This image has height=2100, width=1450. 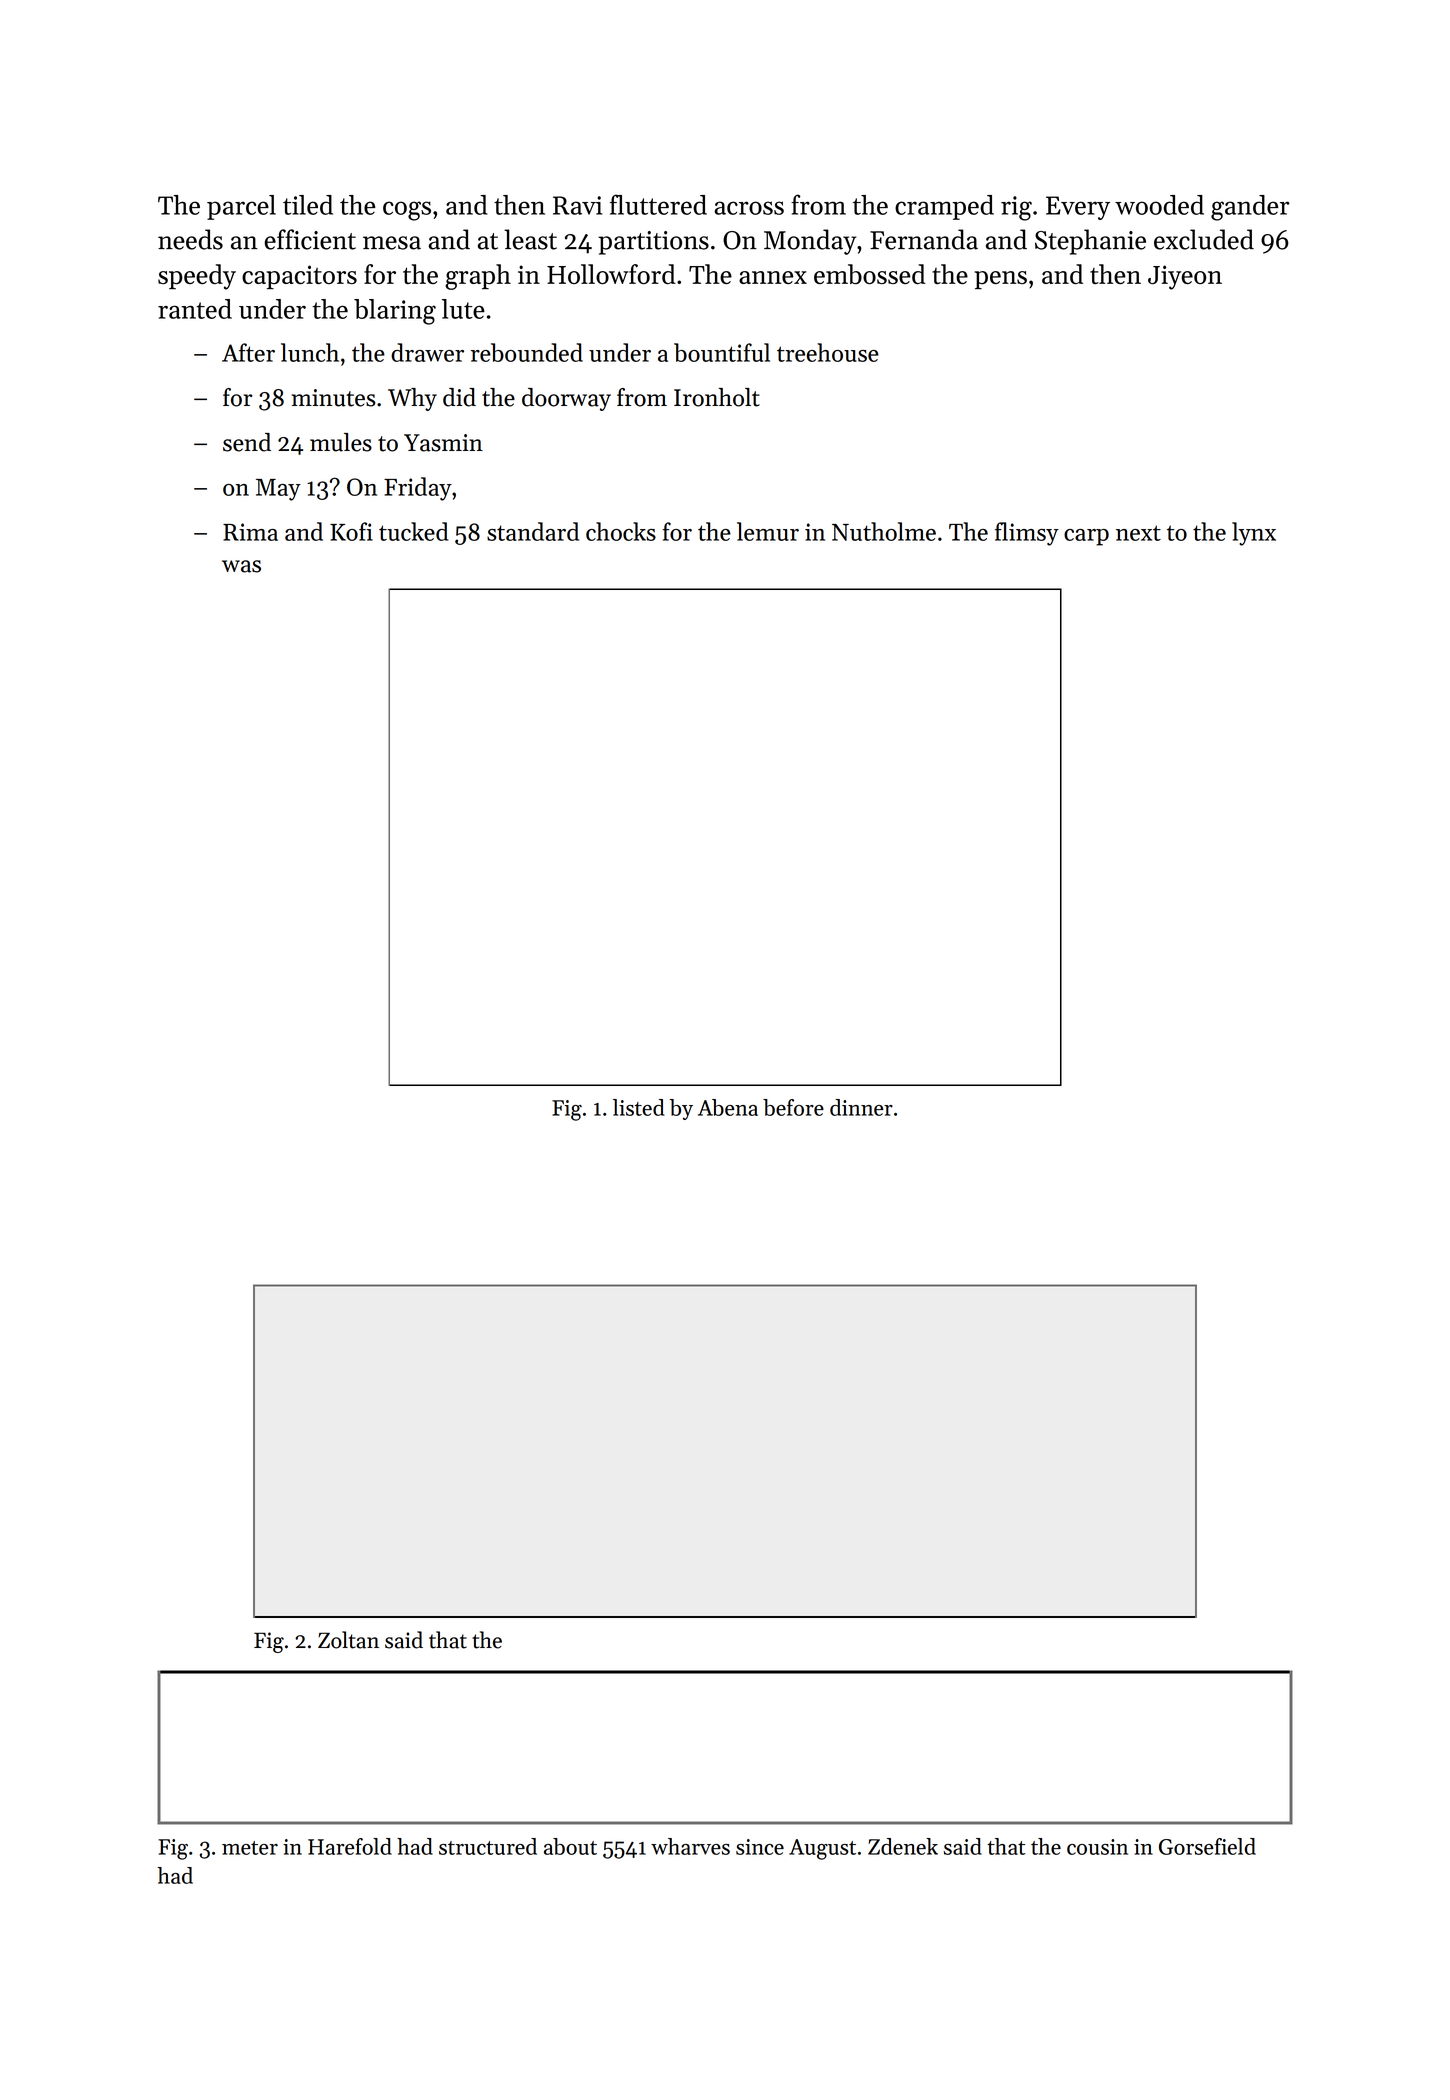 What do you see at coordinates (250, 1848) in the image?
I see `meter` at bounding box center [250, 1848].
